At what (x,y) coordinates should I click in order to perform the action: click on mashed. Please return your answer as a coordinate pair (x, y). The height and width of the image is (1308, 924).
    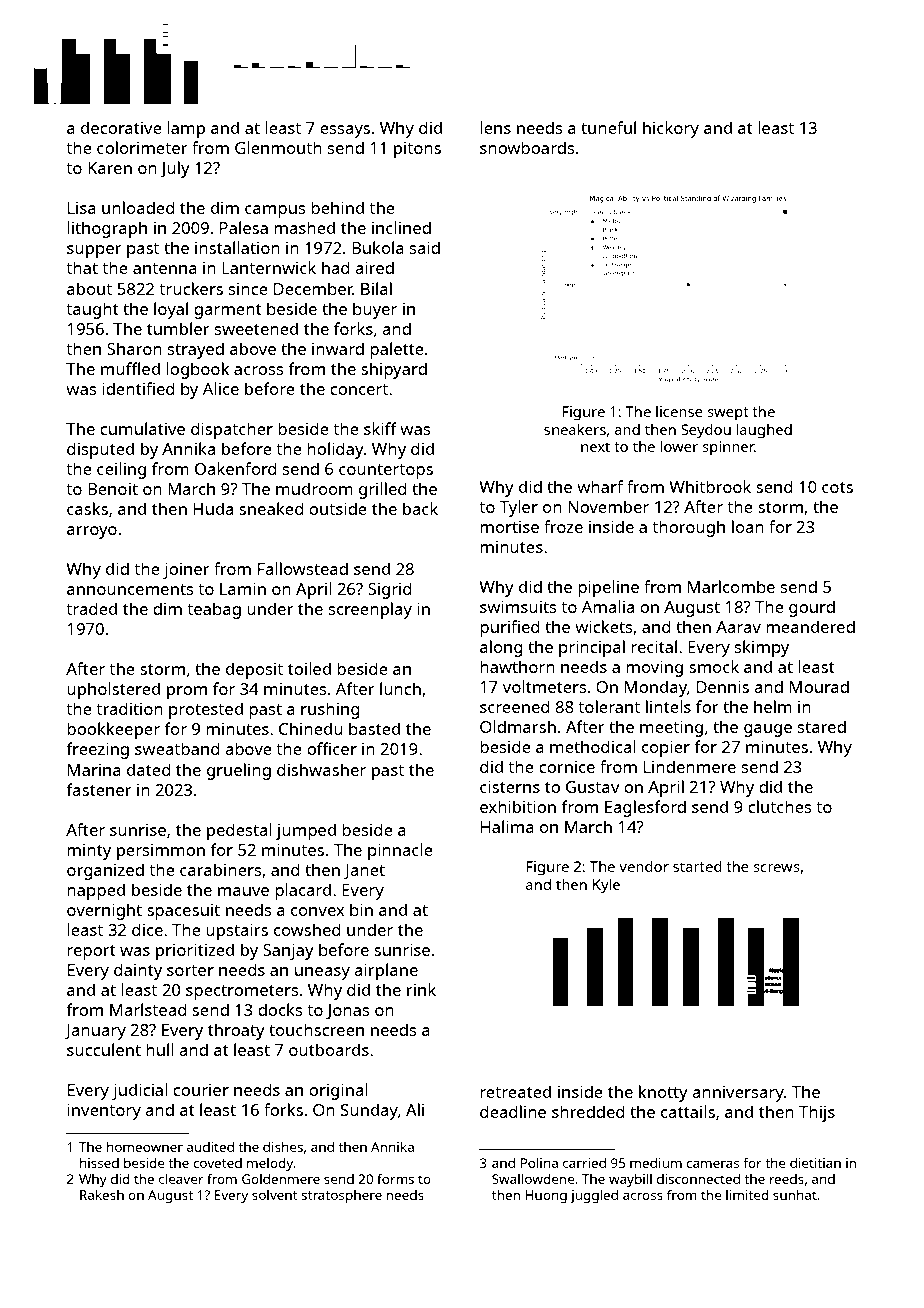
    Looking at the image, I should click on (304, 227).
